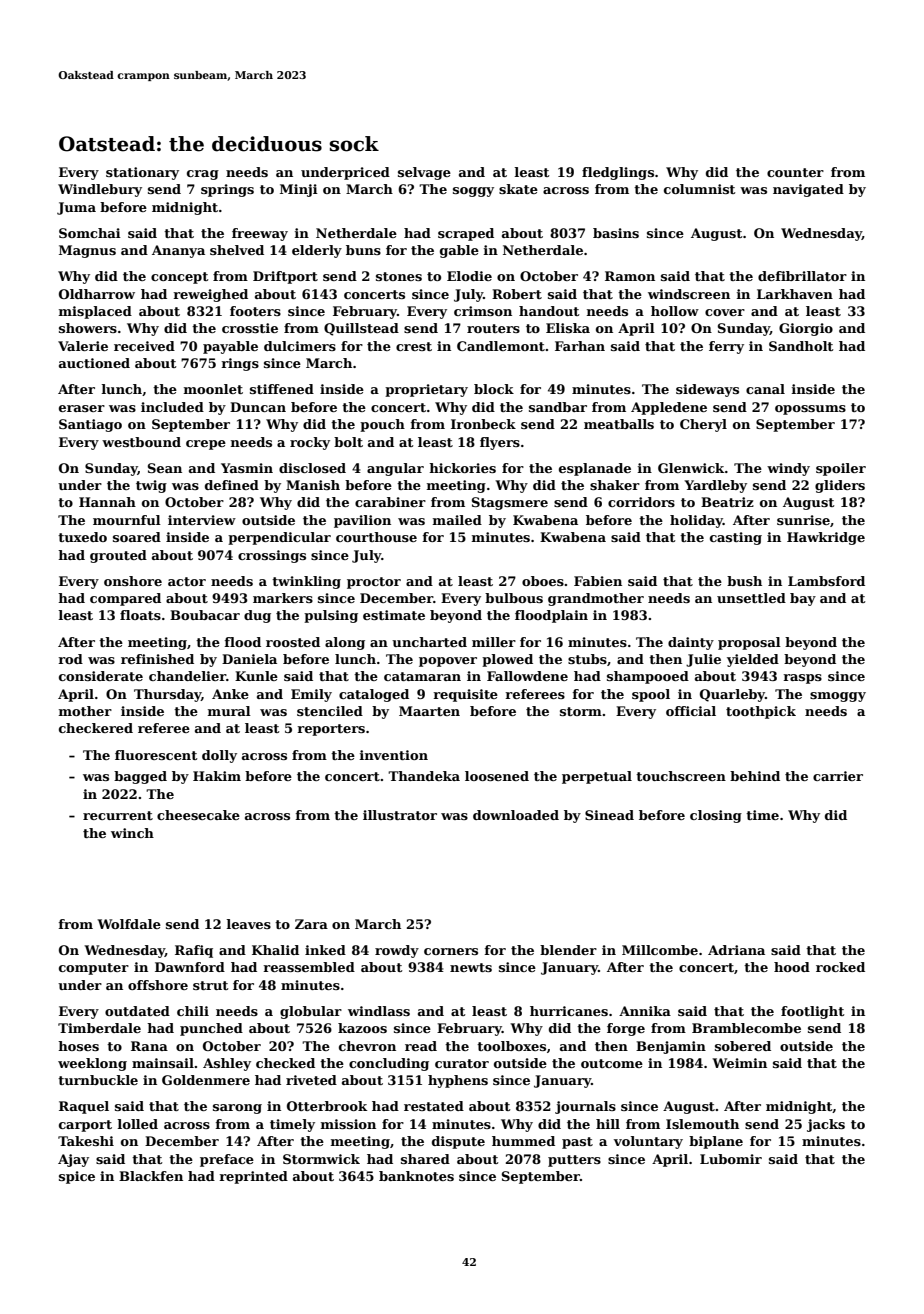 The image size is (924, 1314). Describe the element at coordinates (510, 503) in the page. I see `Stagsmere` at that location.
